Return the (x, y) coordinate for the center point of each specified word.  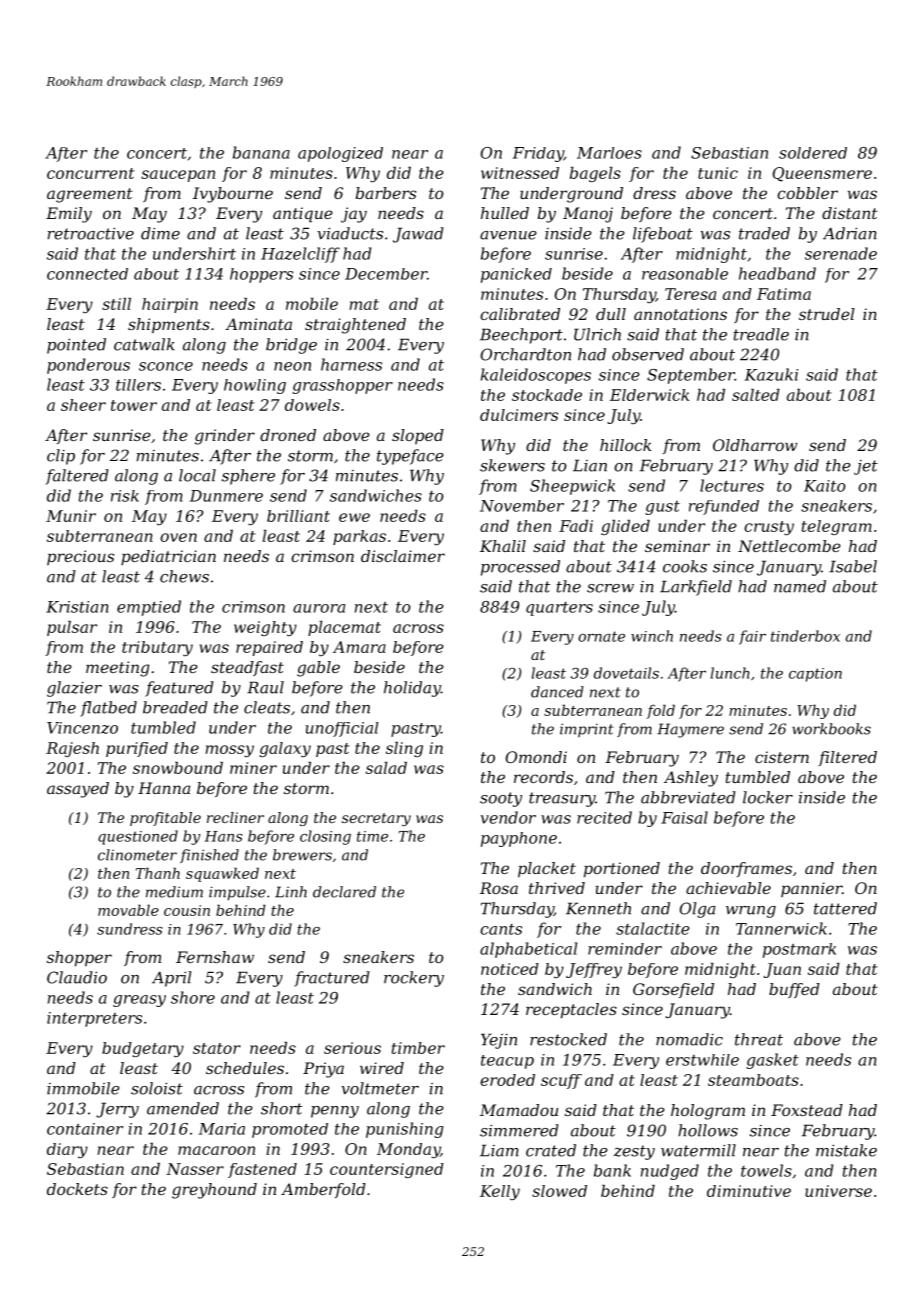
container (85, 1129)
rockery (414, 979)
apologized (340, 154)
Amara (359, 647)
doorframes (746, 869)
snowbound (178, 768)
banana (261, 152)
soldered (813, 153)
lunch (730, 673)
